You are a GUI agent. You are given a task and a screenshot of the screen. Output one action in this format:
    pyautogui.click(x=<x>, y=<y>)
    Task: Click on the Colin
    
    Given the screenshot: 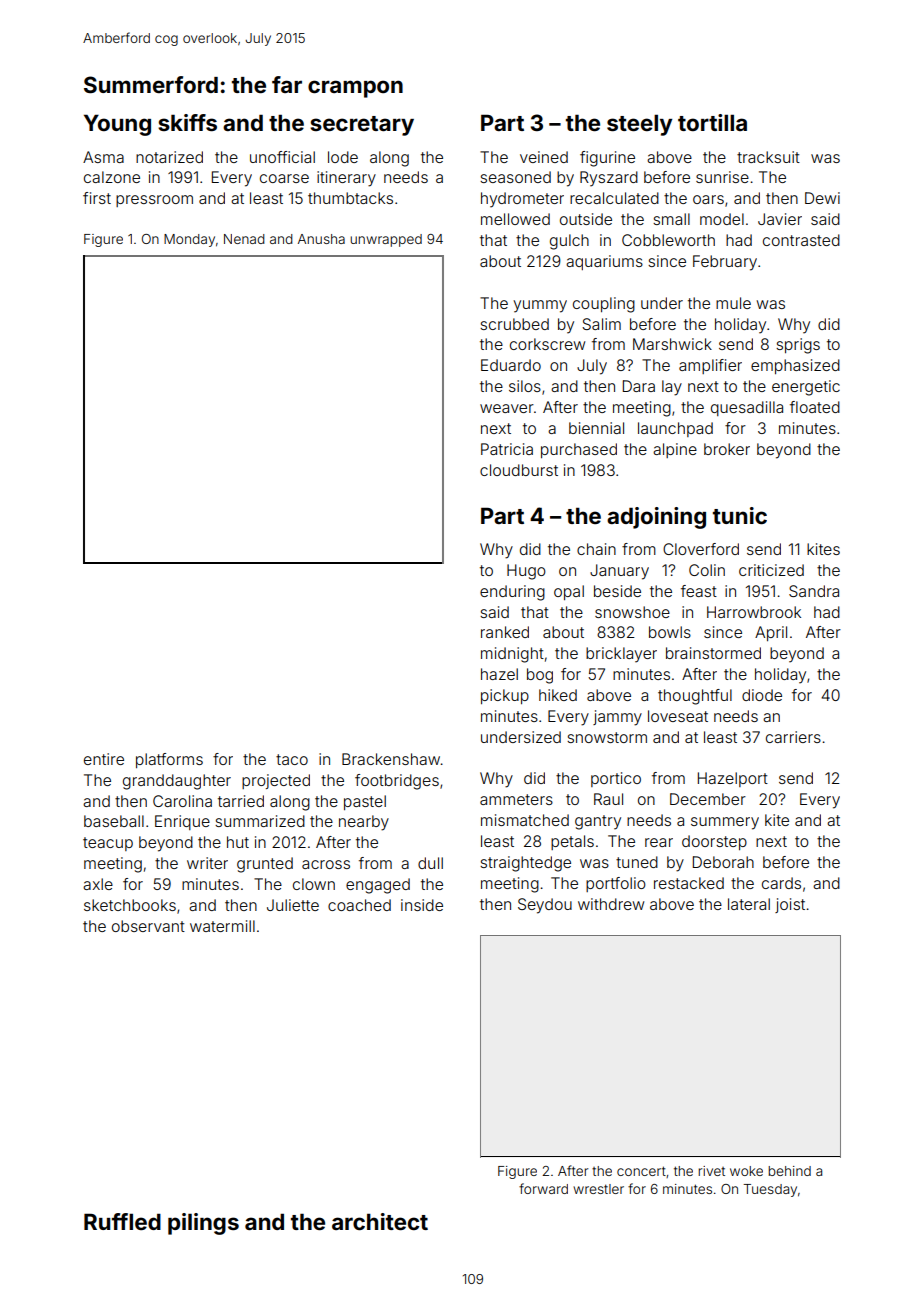 What is the action you would take?
    pyautogui.click(x=707, y=570)
